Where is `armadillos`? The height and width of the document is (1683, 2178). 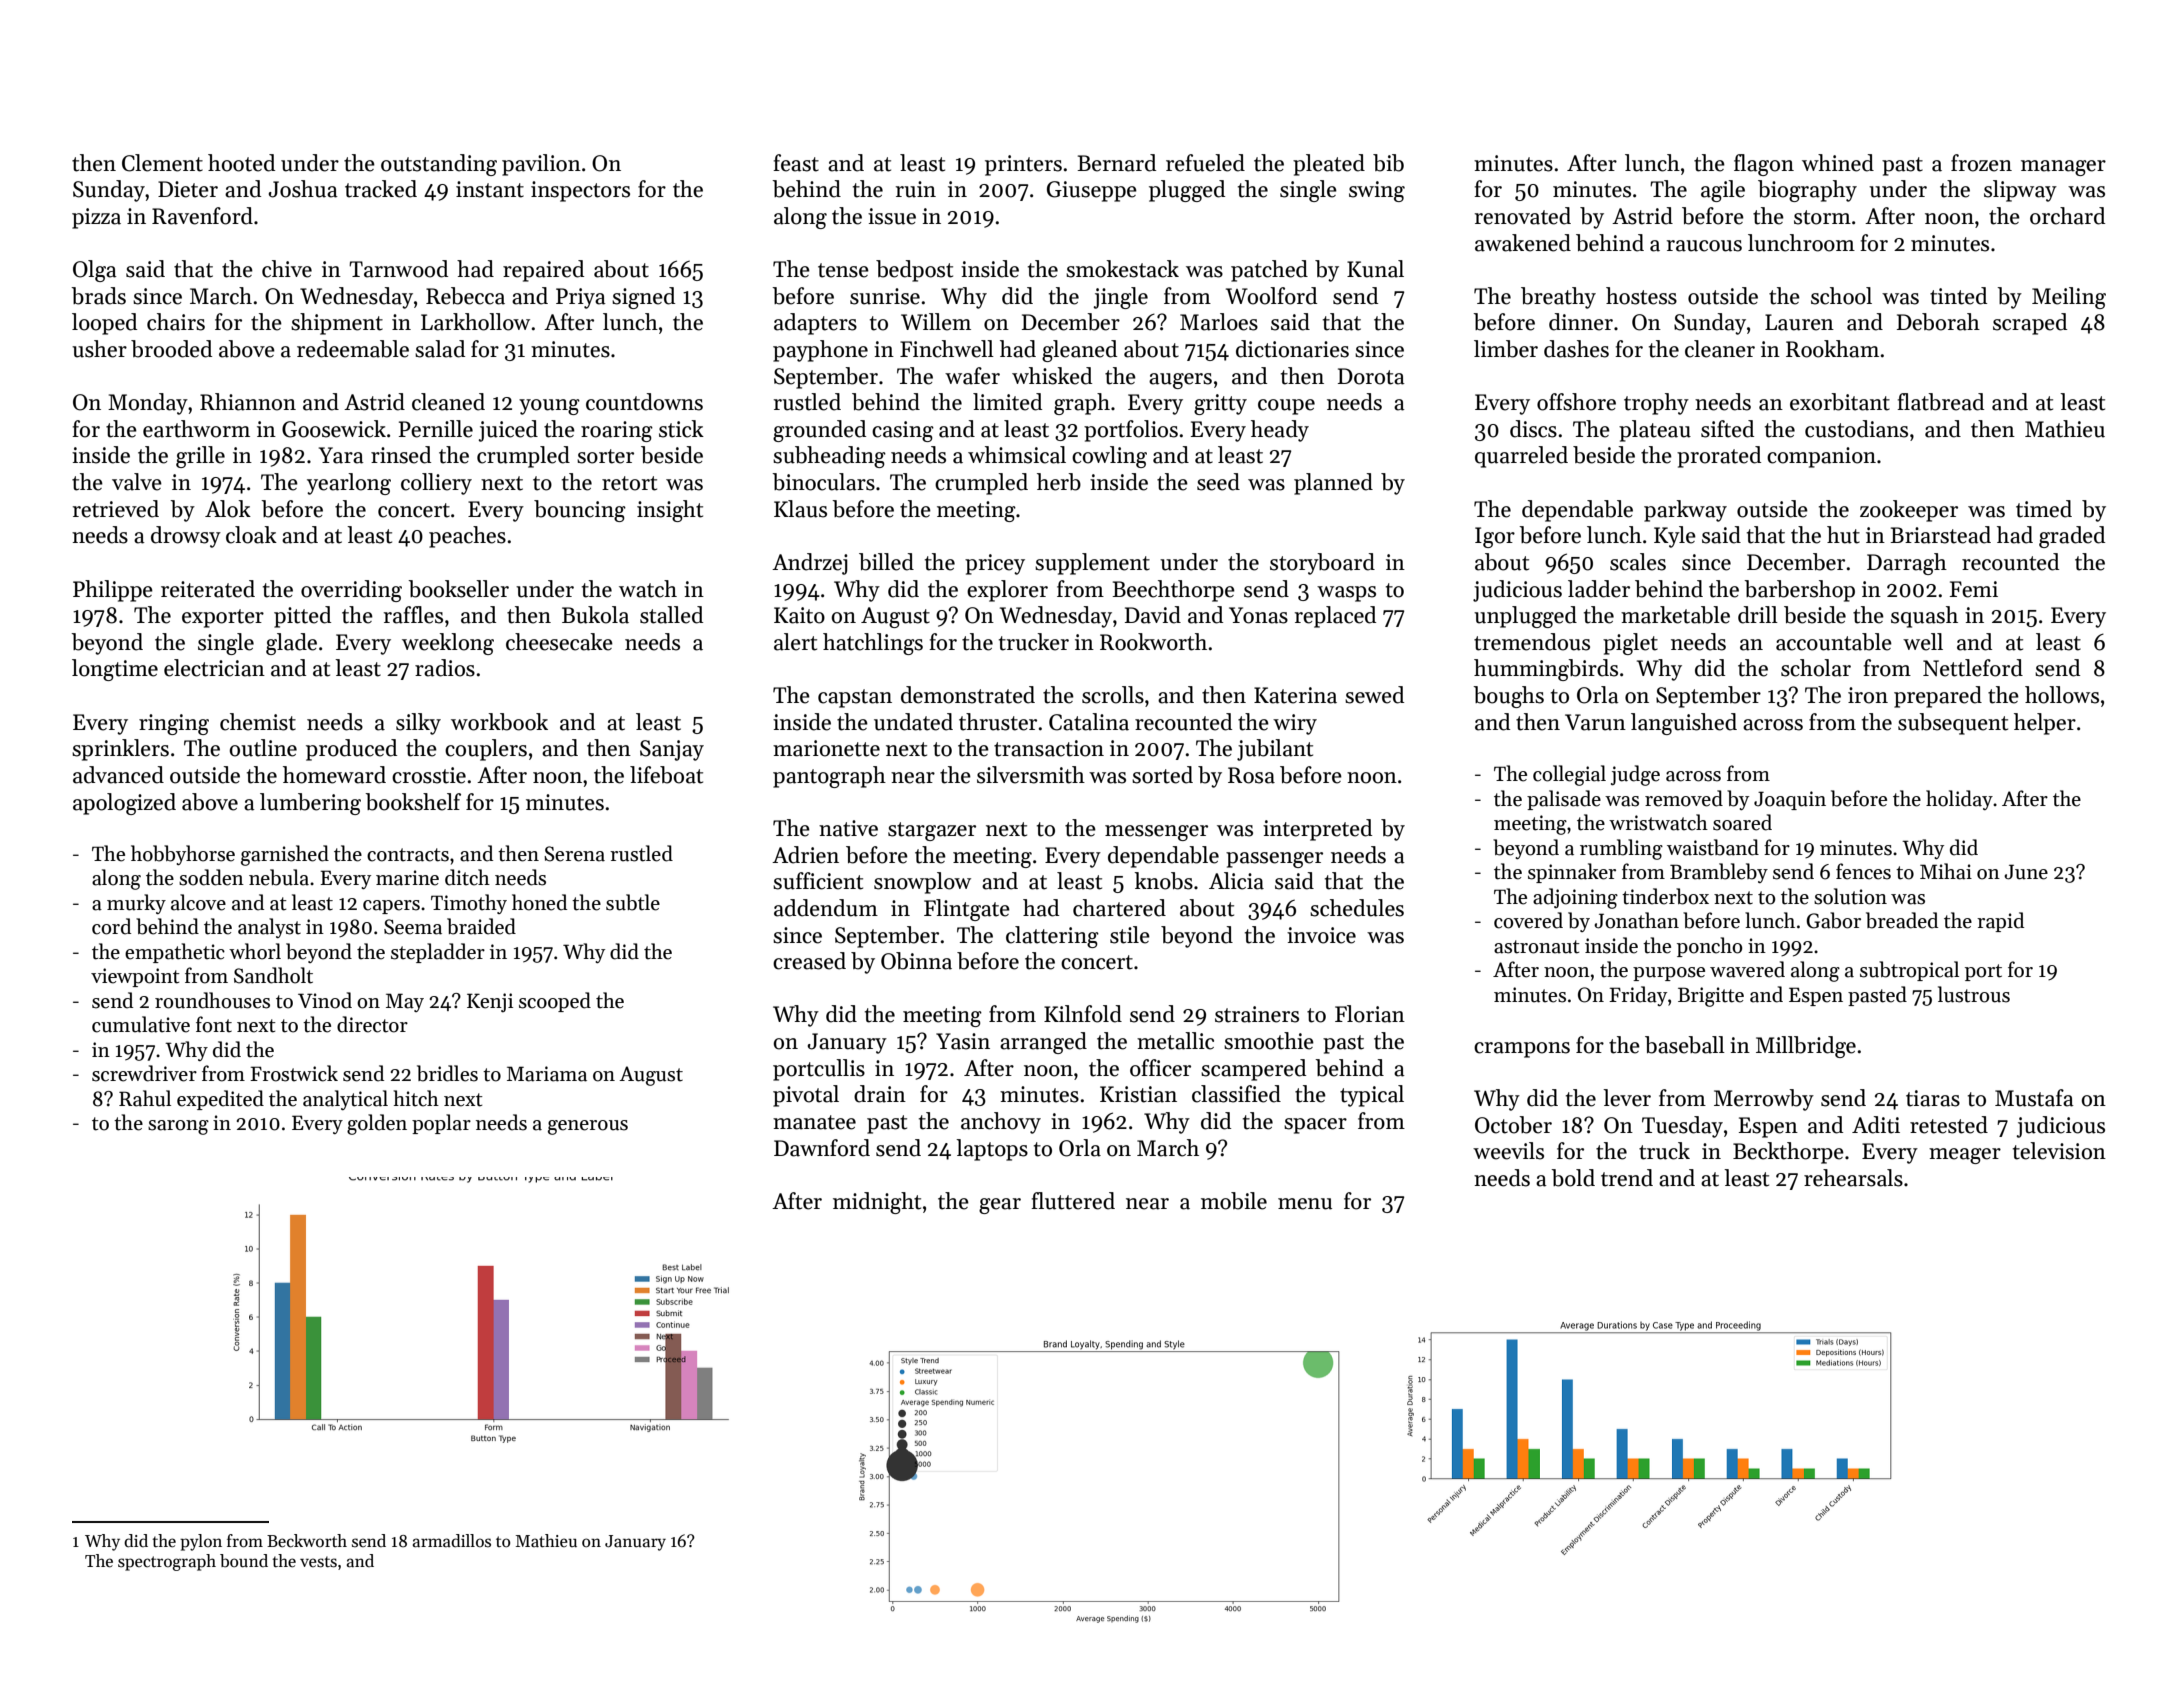 armadillos is located at coordinates (451, 1541).
